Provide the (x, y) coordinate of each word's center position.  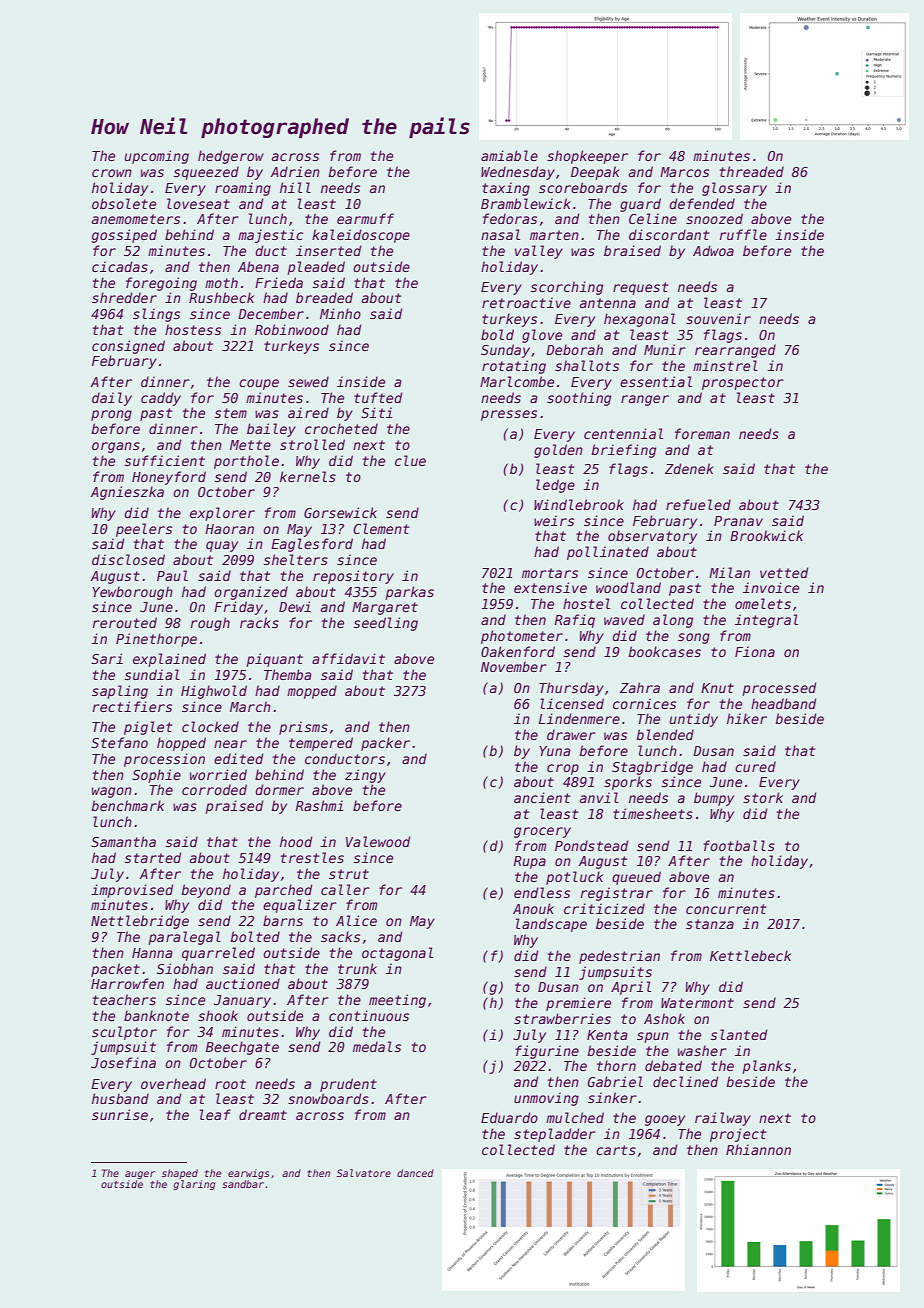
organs (116, 447)
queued (636, 878)
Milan (729, 572)
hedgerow (231, 157)
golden (558, 451)
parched (283, 891)
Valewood (378, 841)
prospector (743, 383)
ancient (542, 797)
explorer (222, 514)
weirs (554, 520)
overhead (173, 1083)
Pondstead (591, 845)
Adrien (295, 171)
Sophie (156, 776)
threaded (752, 171)
